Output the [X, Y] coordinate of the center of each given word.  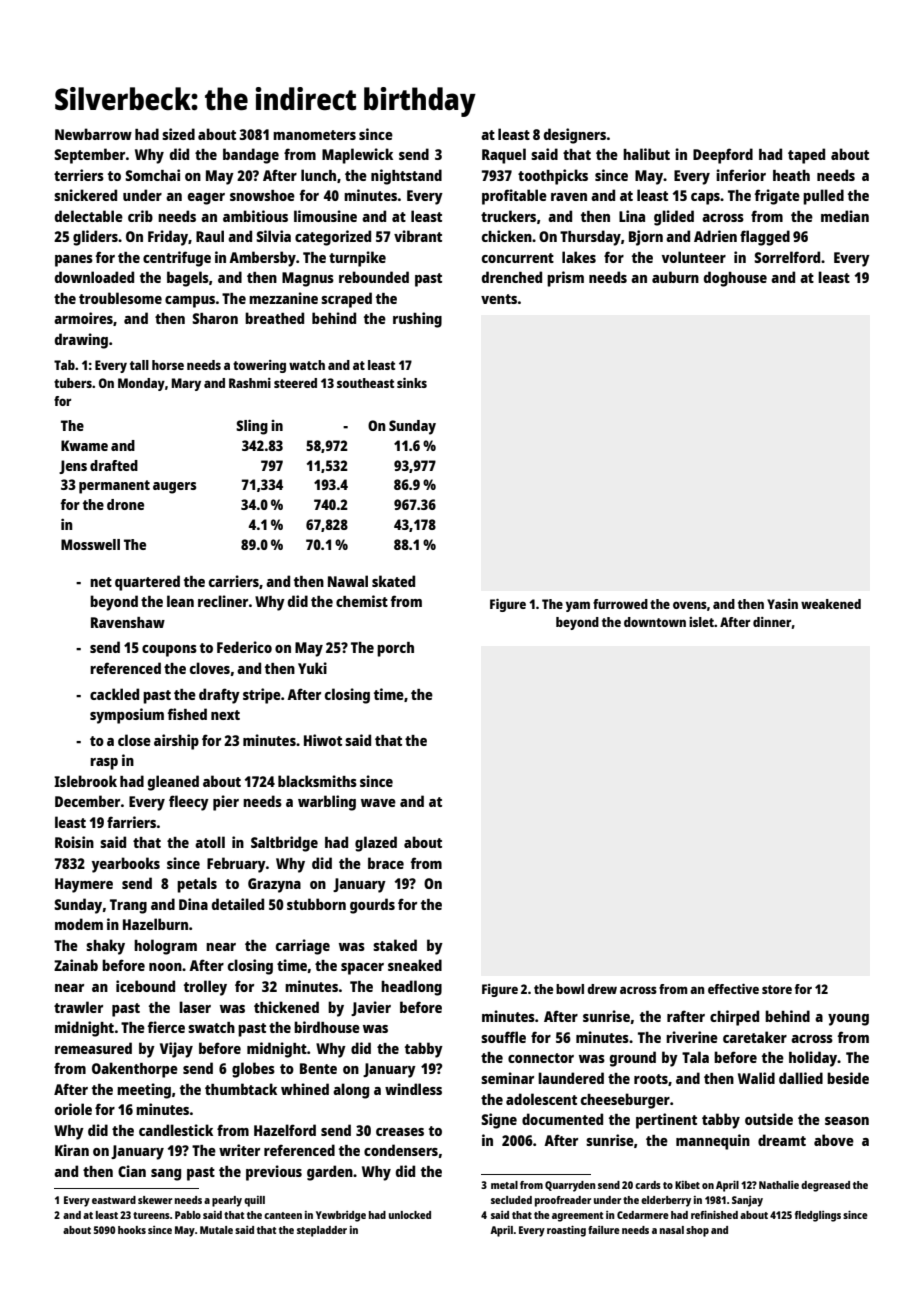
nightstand [406, 177]
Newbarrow [93, 134]
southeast [365, 383]
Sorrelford [787, 257]
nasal [672, 1230]
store [777, 989]
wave [378, 803]
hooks [132, 1230]
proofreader [563, 1201]
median [845, 216]
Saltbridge [284, 844]
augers [175, 488]
